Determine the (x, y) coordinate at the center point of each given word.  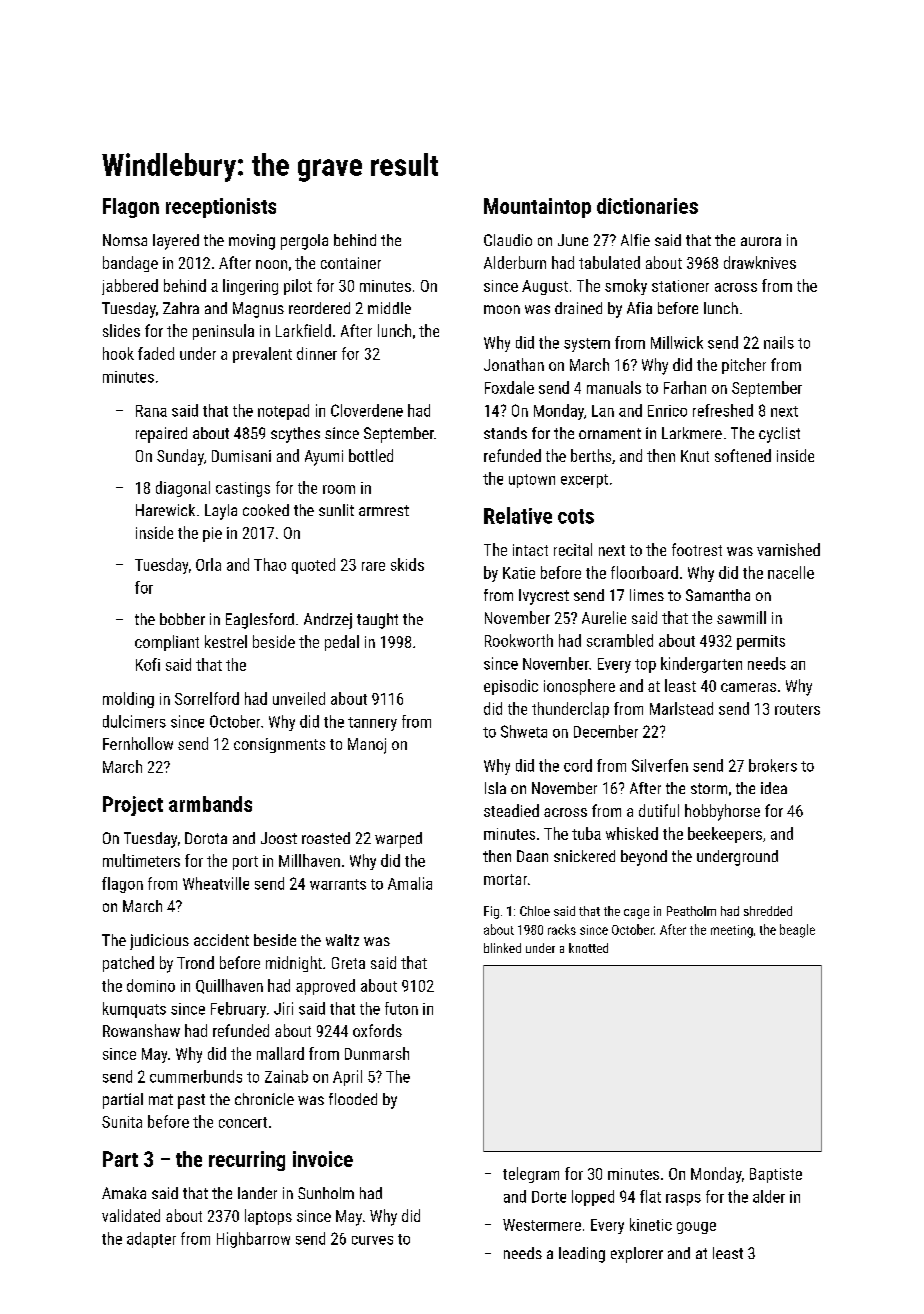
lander (257, 1193)
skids (407, 564)
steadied (511, 810)
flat (650, 1196)
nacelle (791, 572)
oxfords (377, 1030)
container (351, 263)
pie (212, 534)
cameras (748, 687)
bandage (130, 264)
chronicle (264, 1099)
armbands (210, 804)
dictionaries (647, 206)
